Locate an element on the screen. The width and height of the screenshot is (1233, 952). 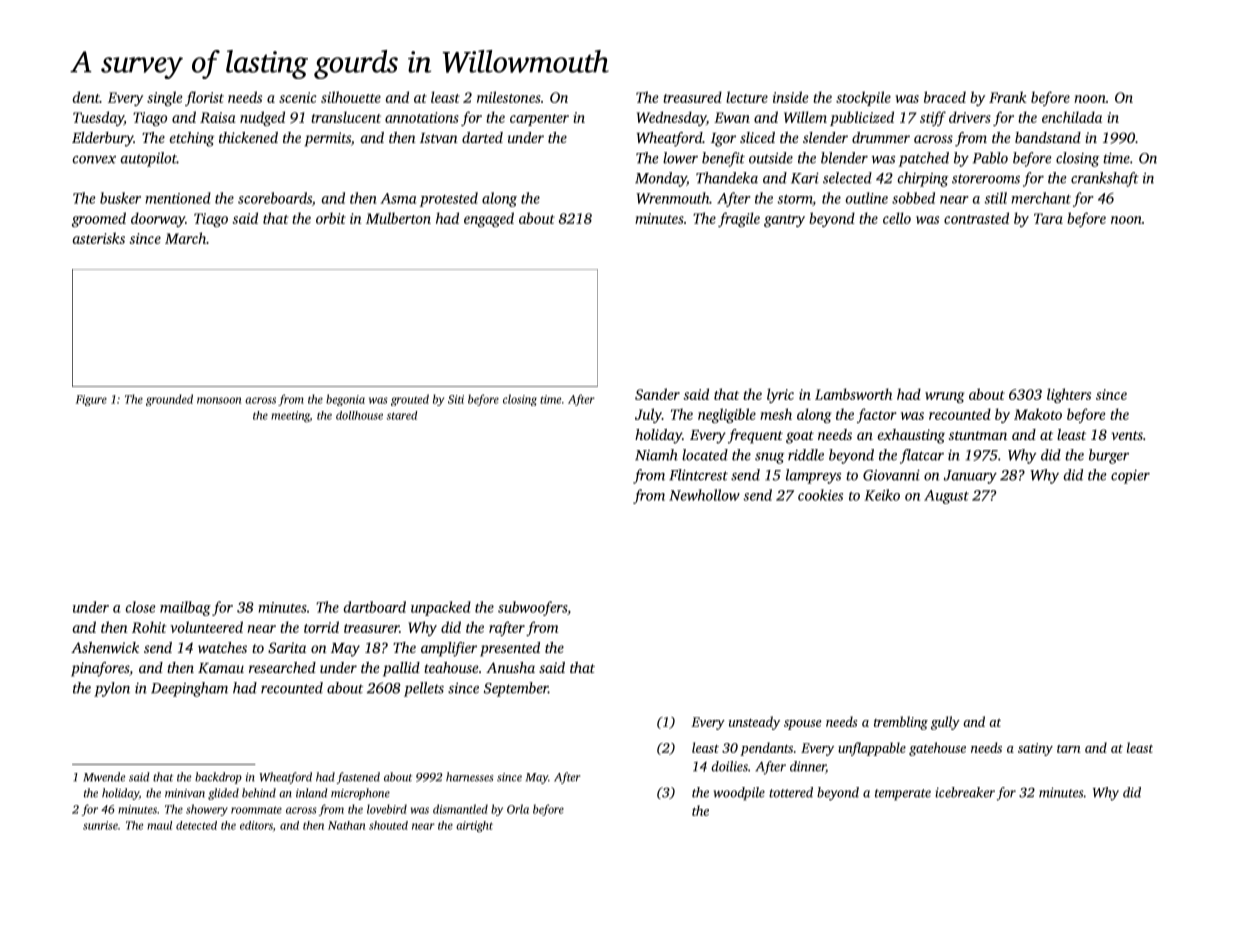
Wrenmouth is located at coordinates (672, 198).
